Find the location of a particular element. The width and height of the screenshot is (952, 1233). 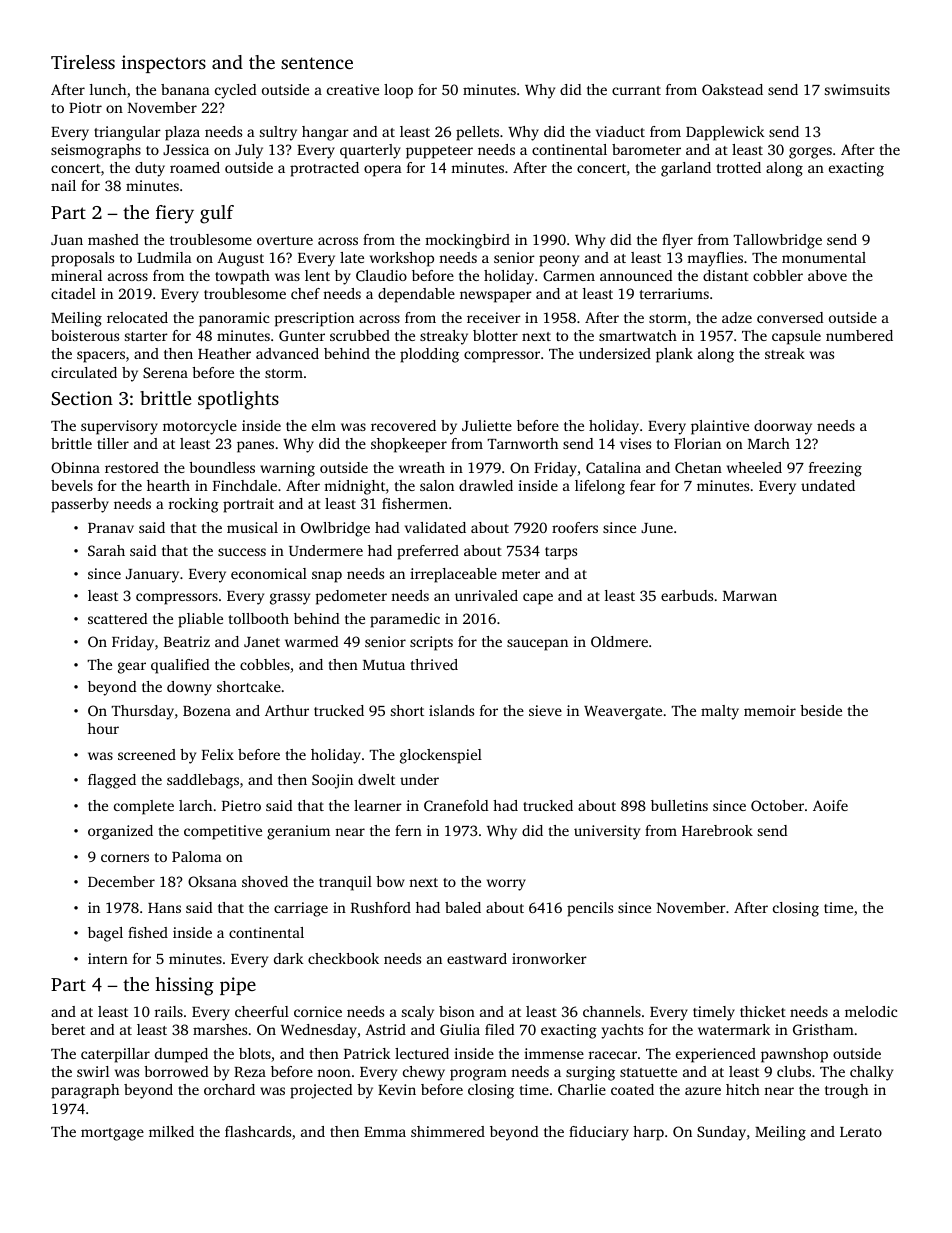

milked is located at coordinates (171, 1131).
